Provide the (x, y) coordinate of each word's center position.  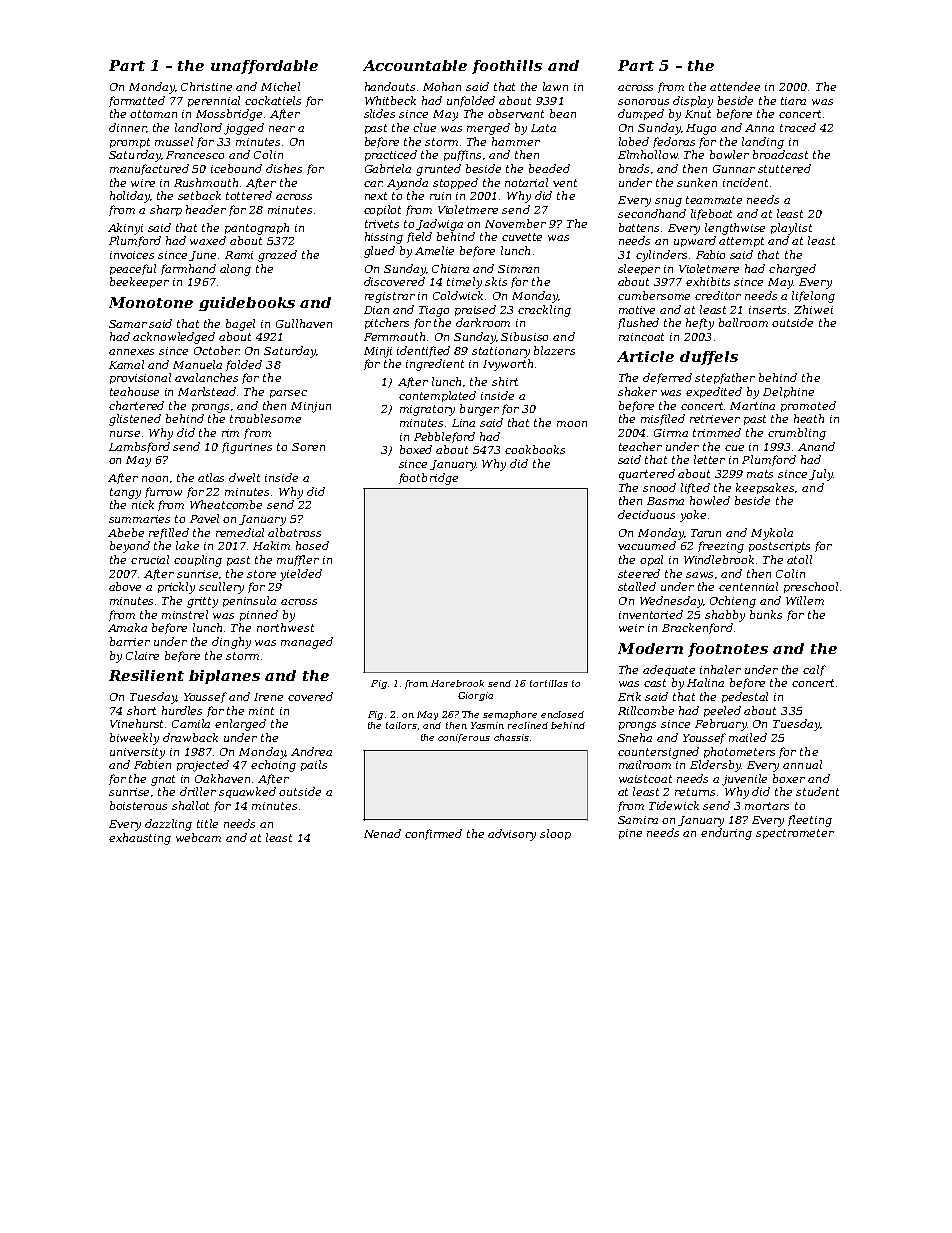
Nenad (382, 833)
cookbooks (535, 449)
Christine (206, 86)
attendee (735, 86)
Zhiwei (813, 309)
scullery (221, 588)
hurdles (182, 710)
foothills (507, 67)
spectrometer (795, 834)
